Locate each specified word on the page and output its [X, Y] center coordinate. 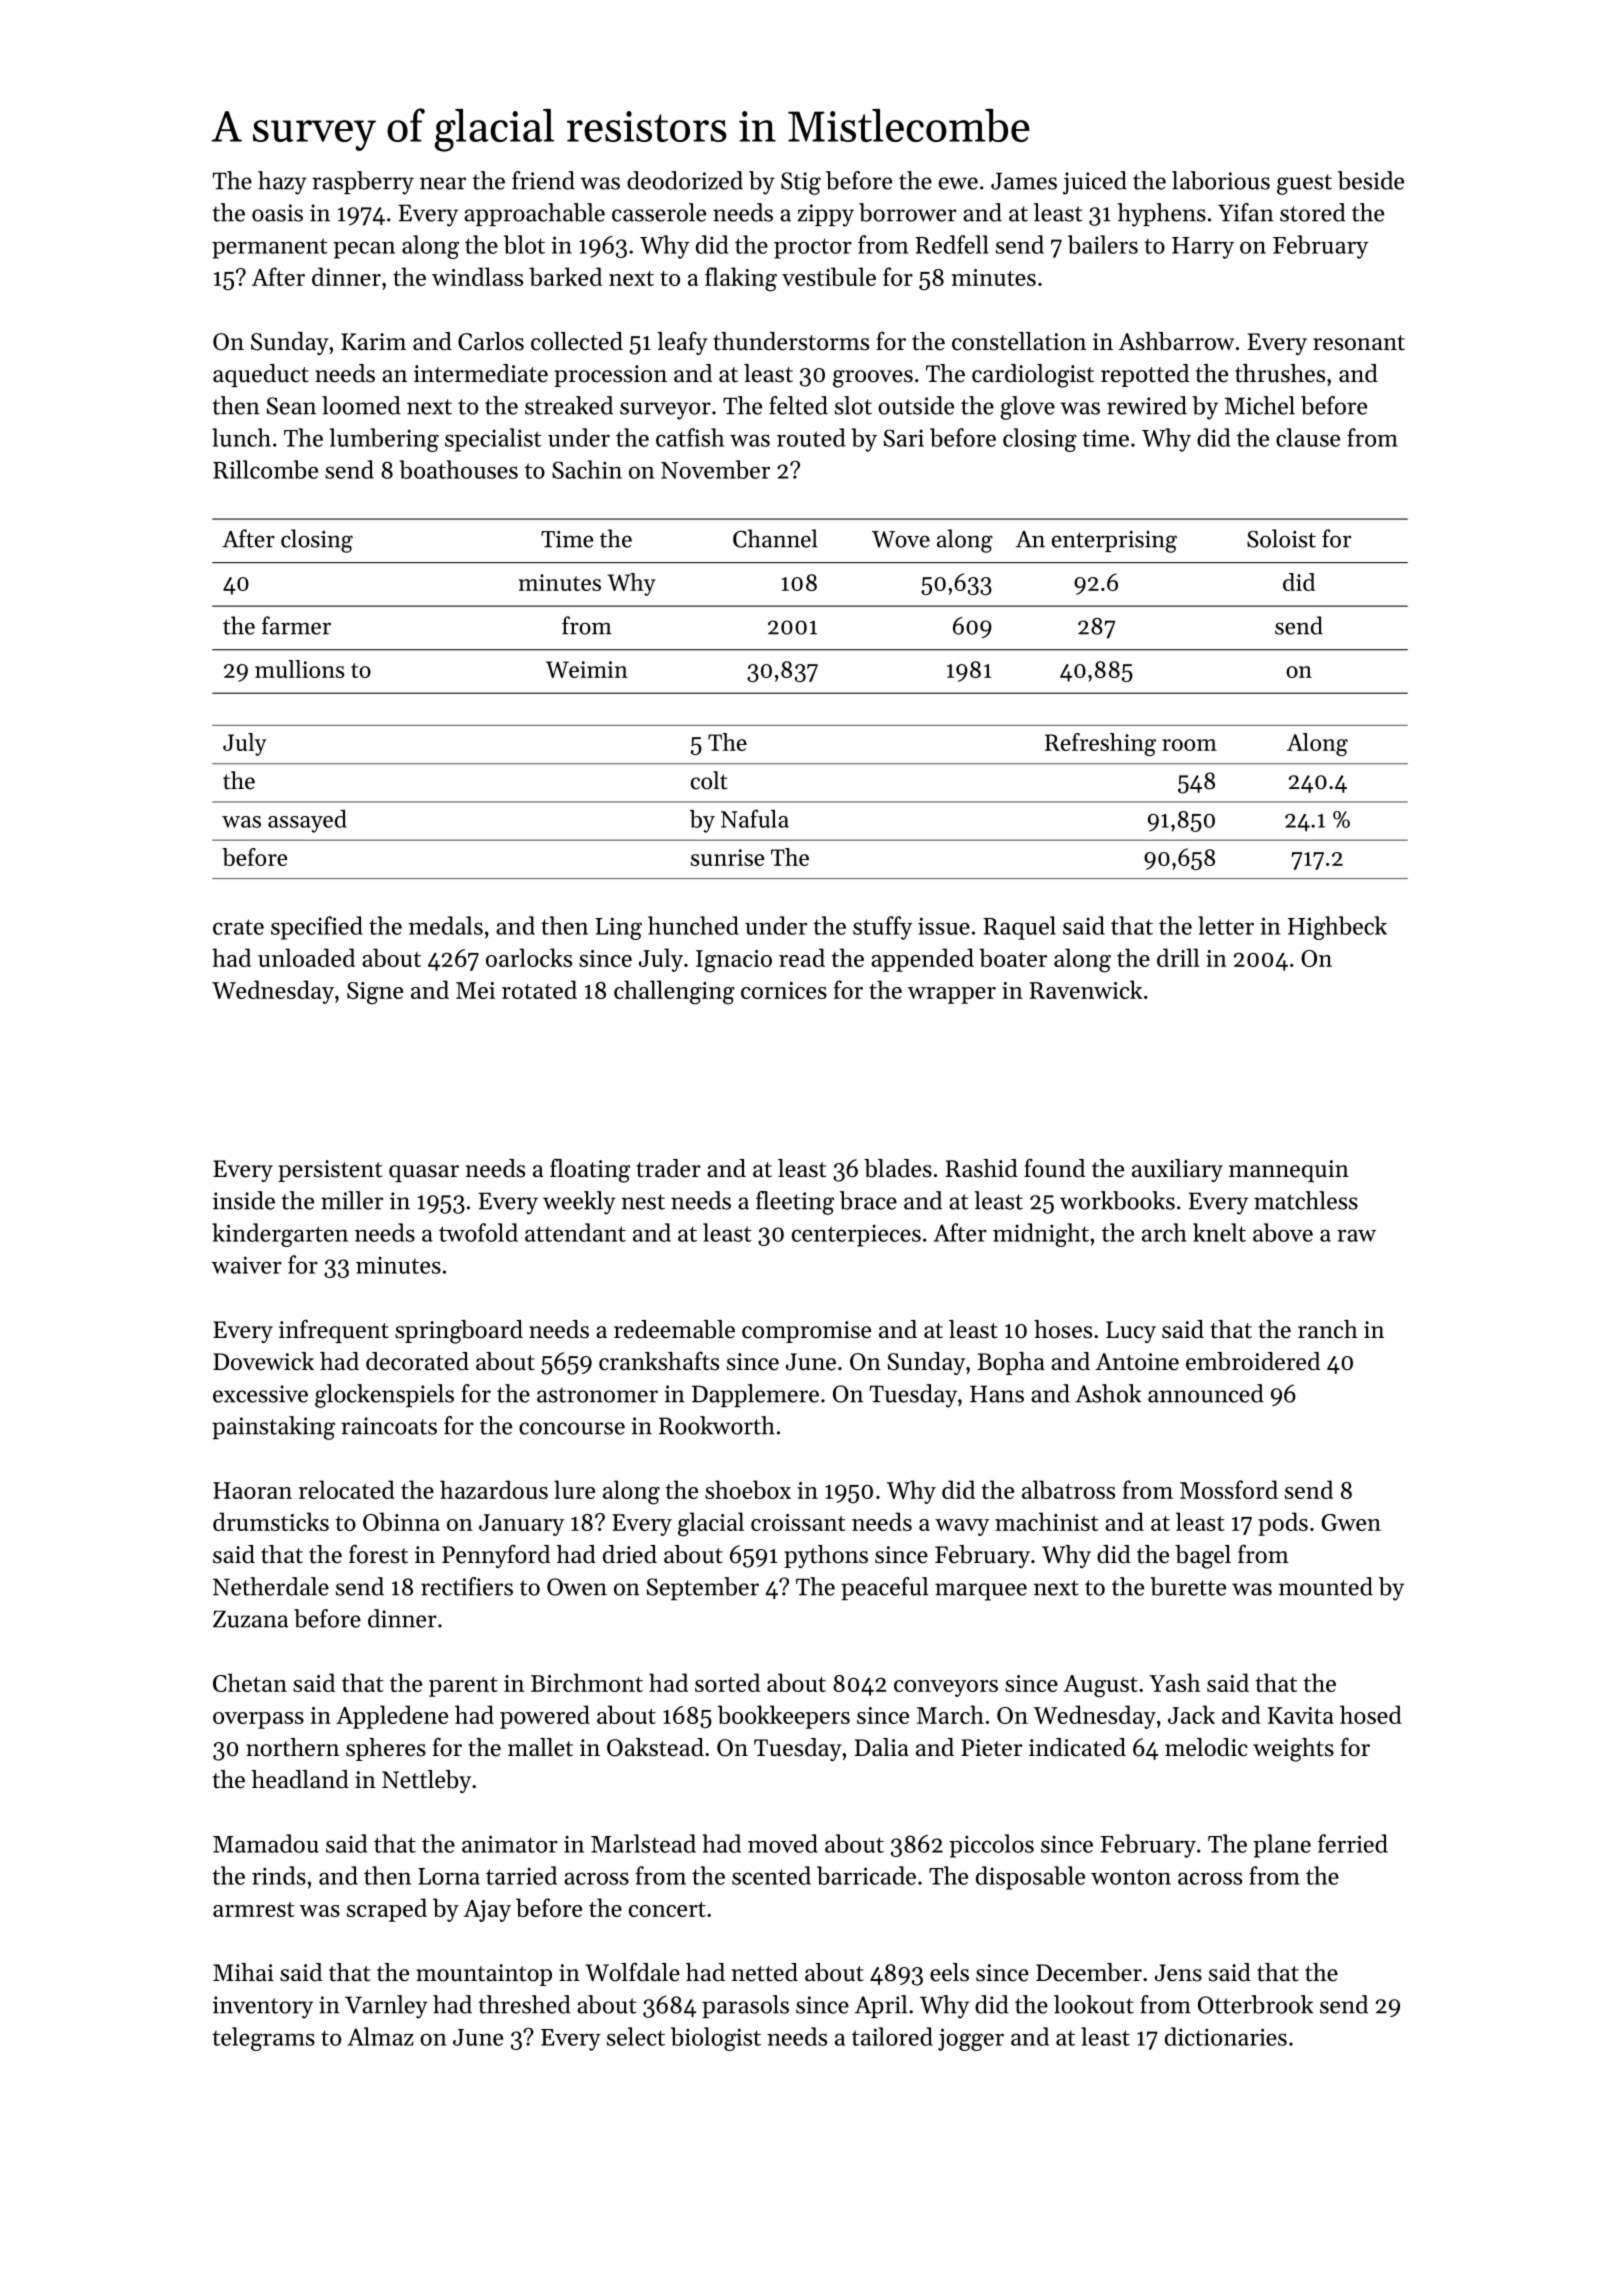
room [1189, 745]
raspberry [363, 183]
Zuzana [250, 1619]
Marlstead [643, 1843]
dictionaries [1226, 2036]
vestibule [829, 276]
